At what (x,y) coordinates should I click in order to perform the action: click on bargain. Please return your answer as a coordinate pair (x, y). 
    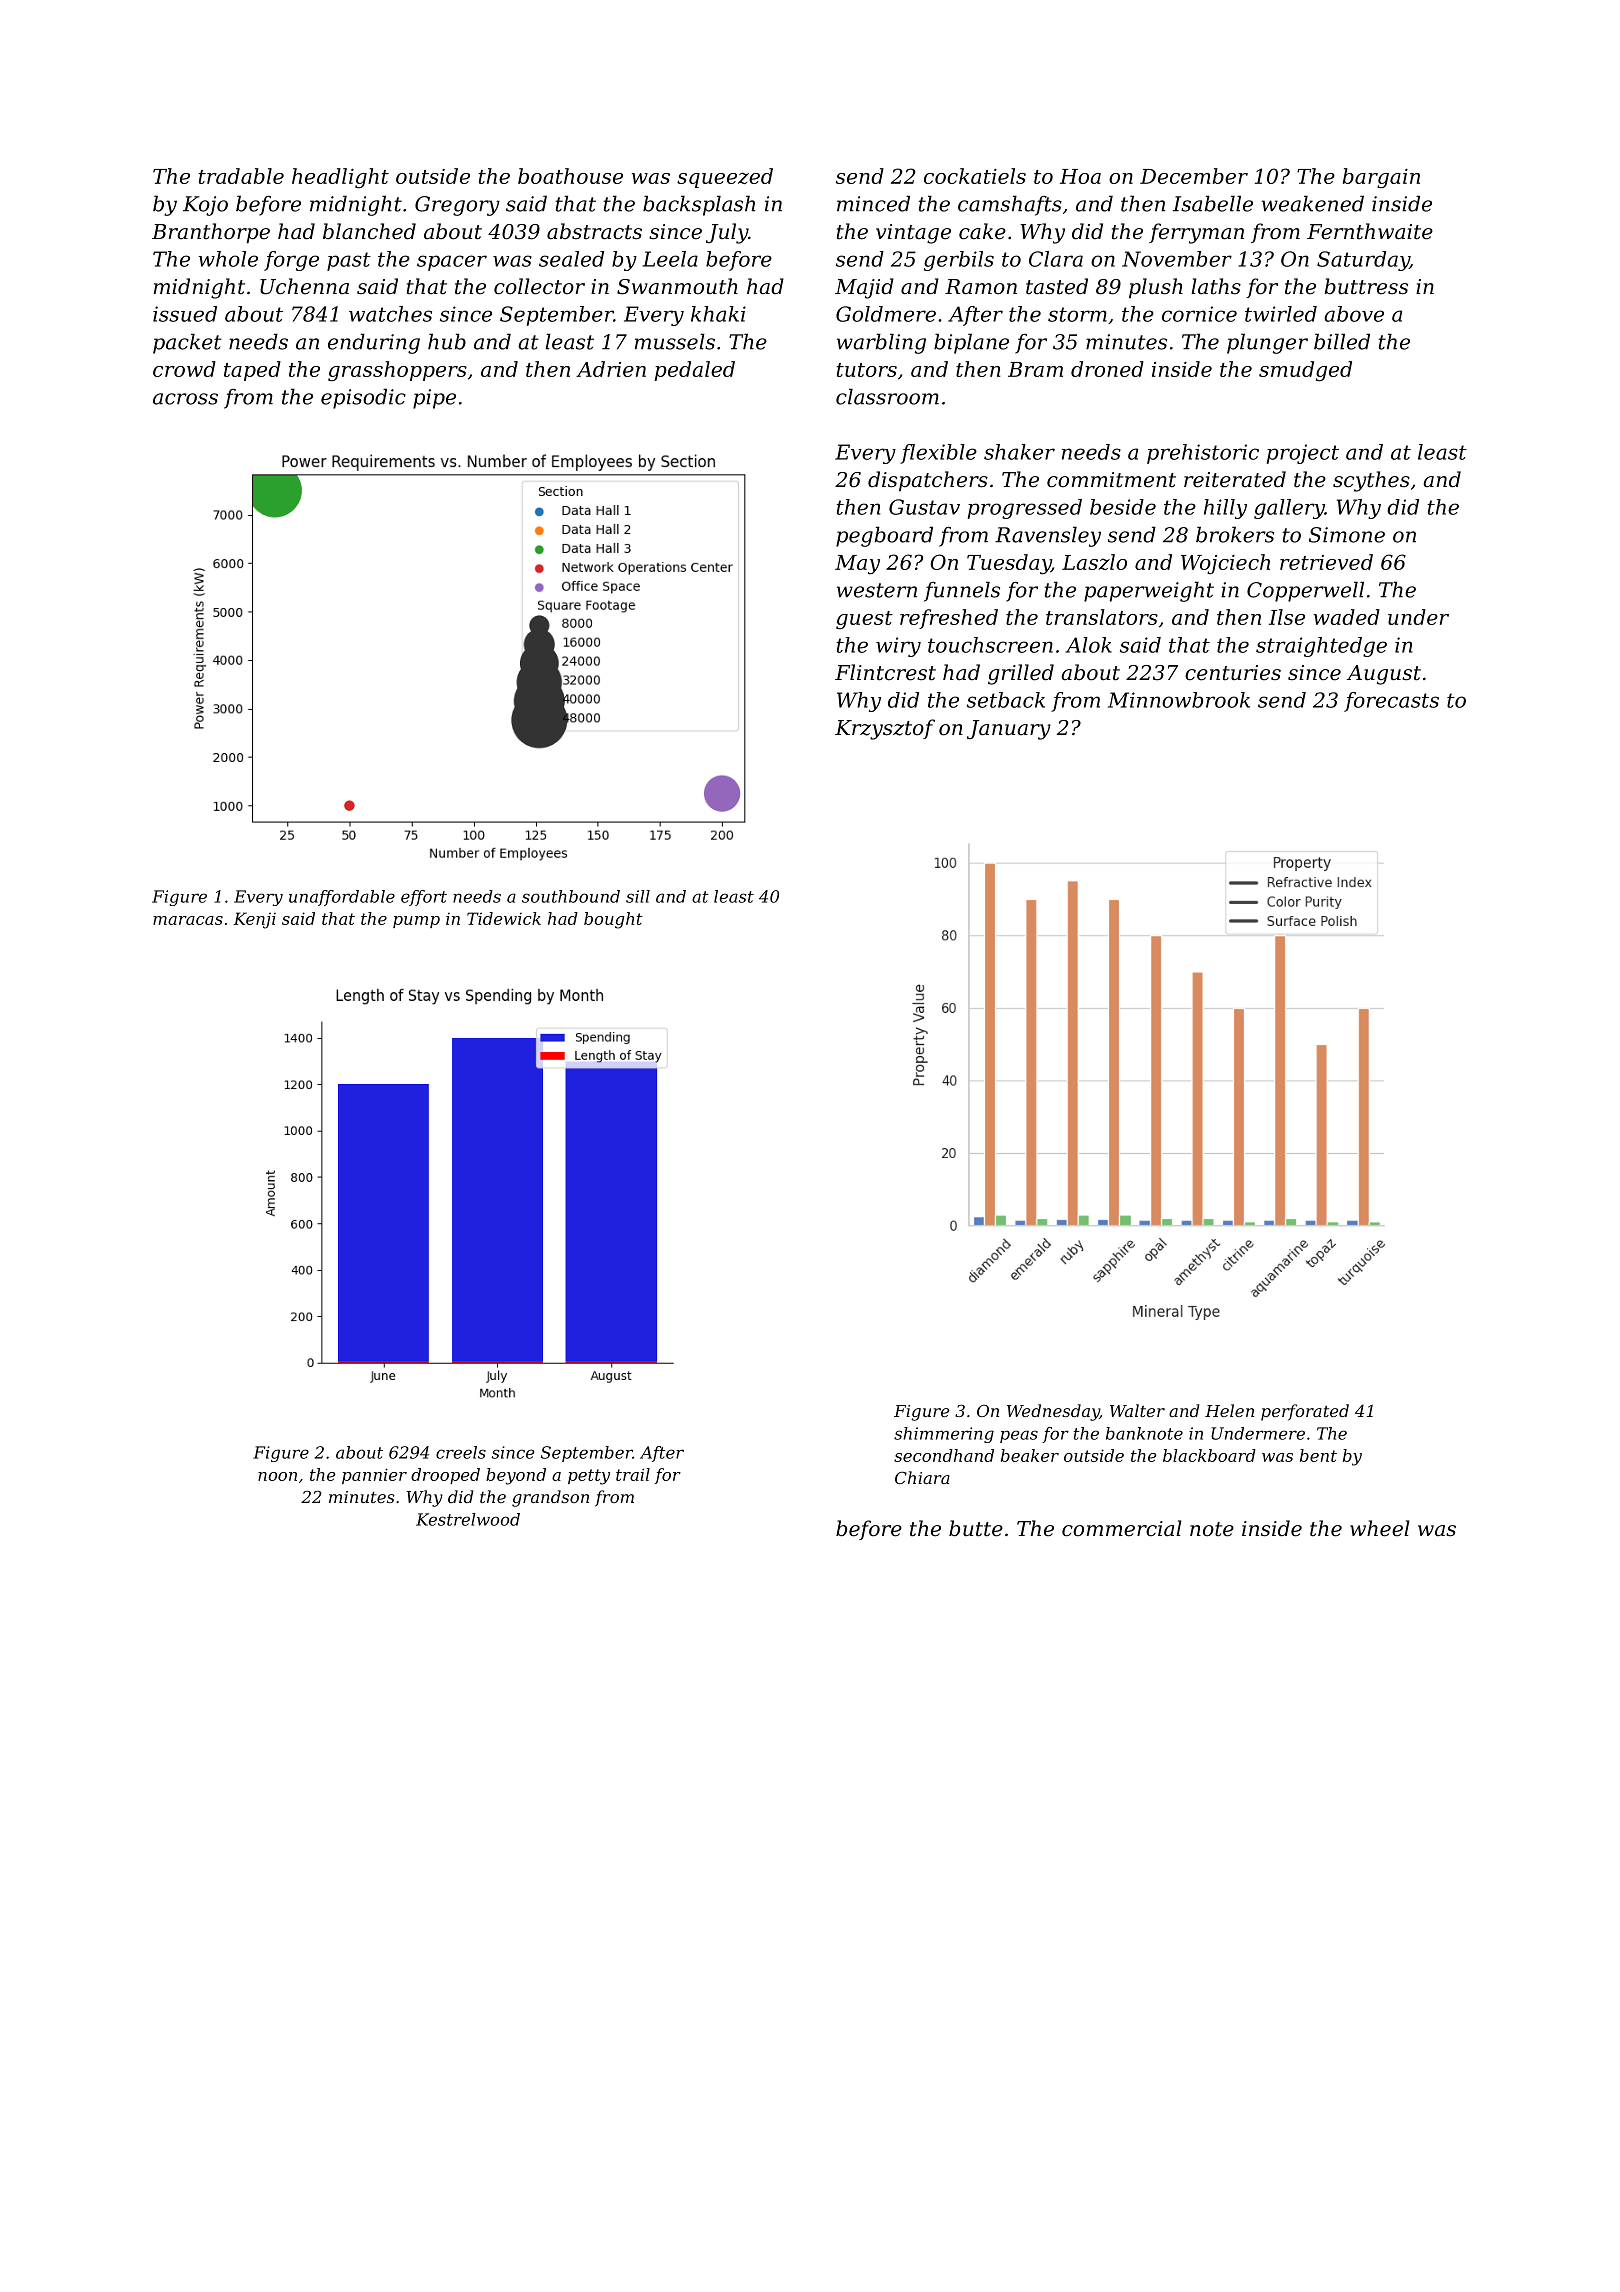
    Looking at the image, I should click on (1381, 178).
